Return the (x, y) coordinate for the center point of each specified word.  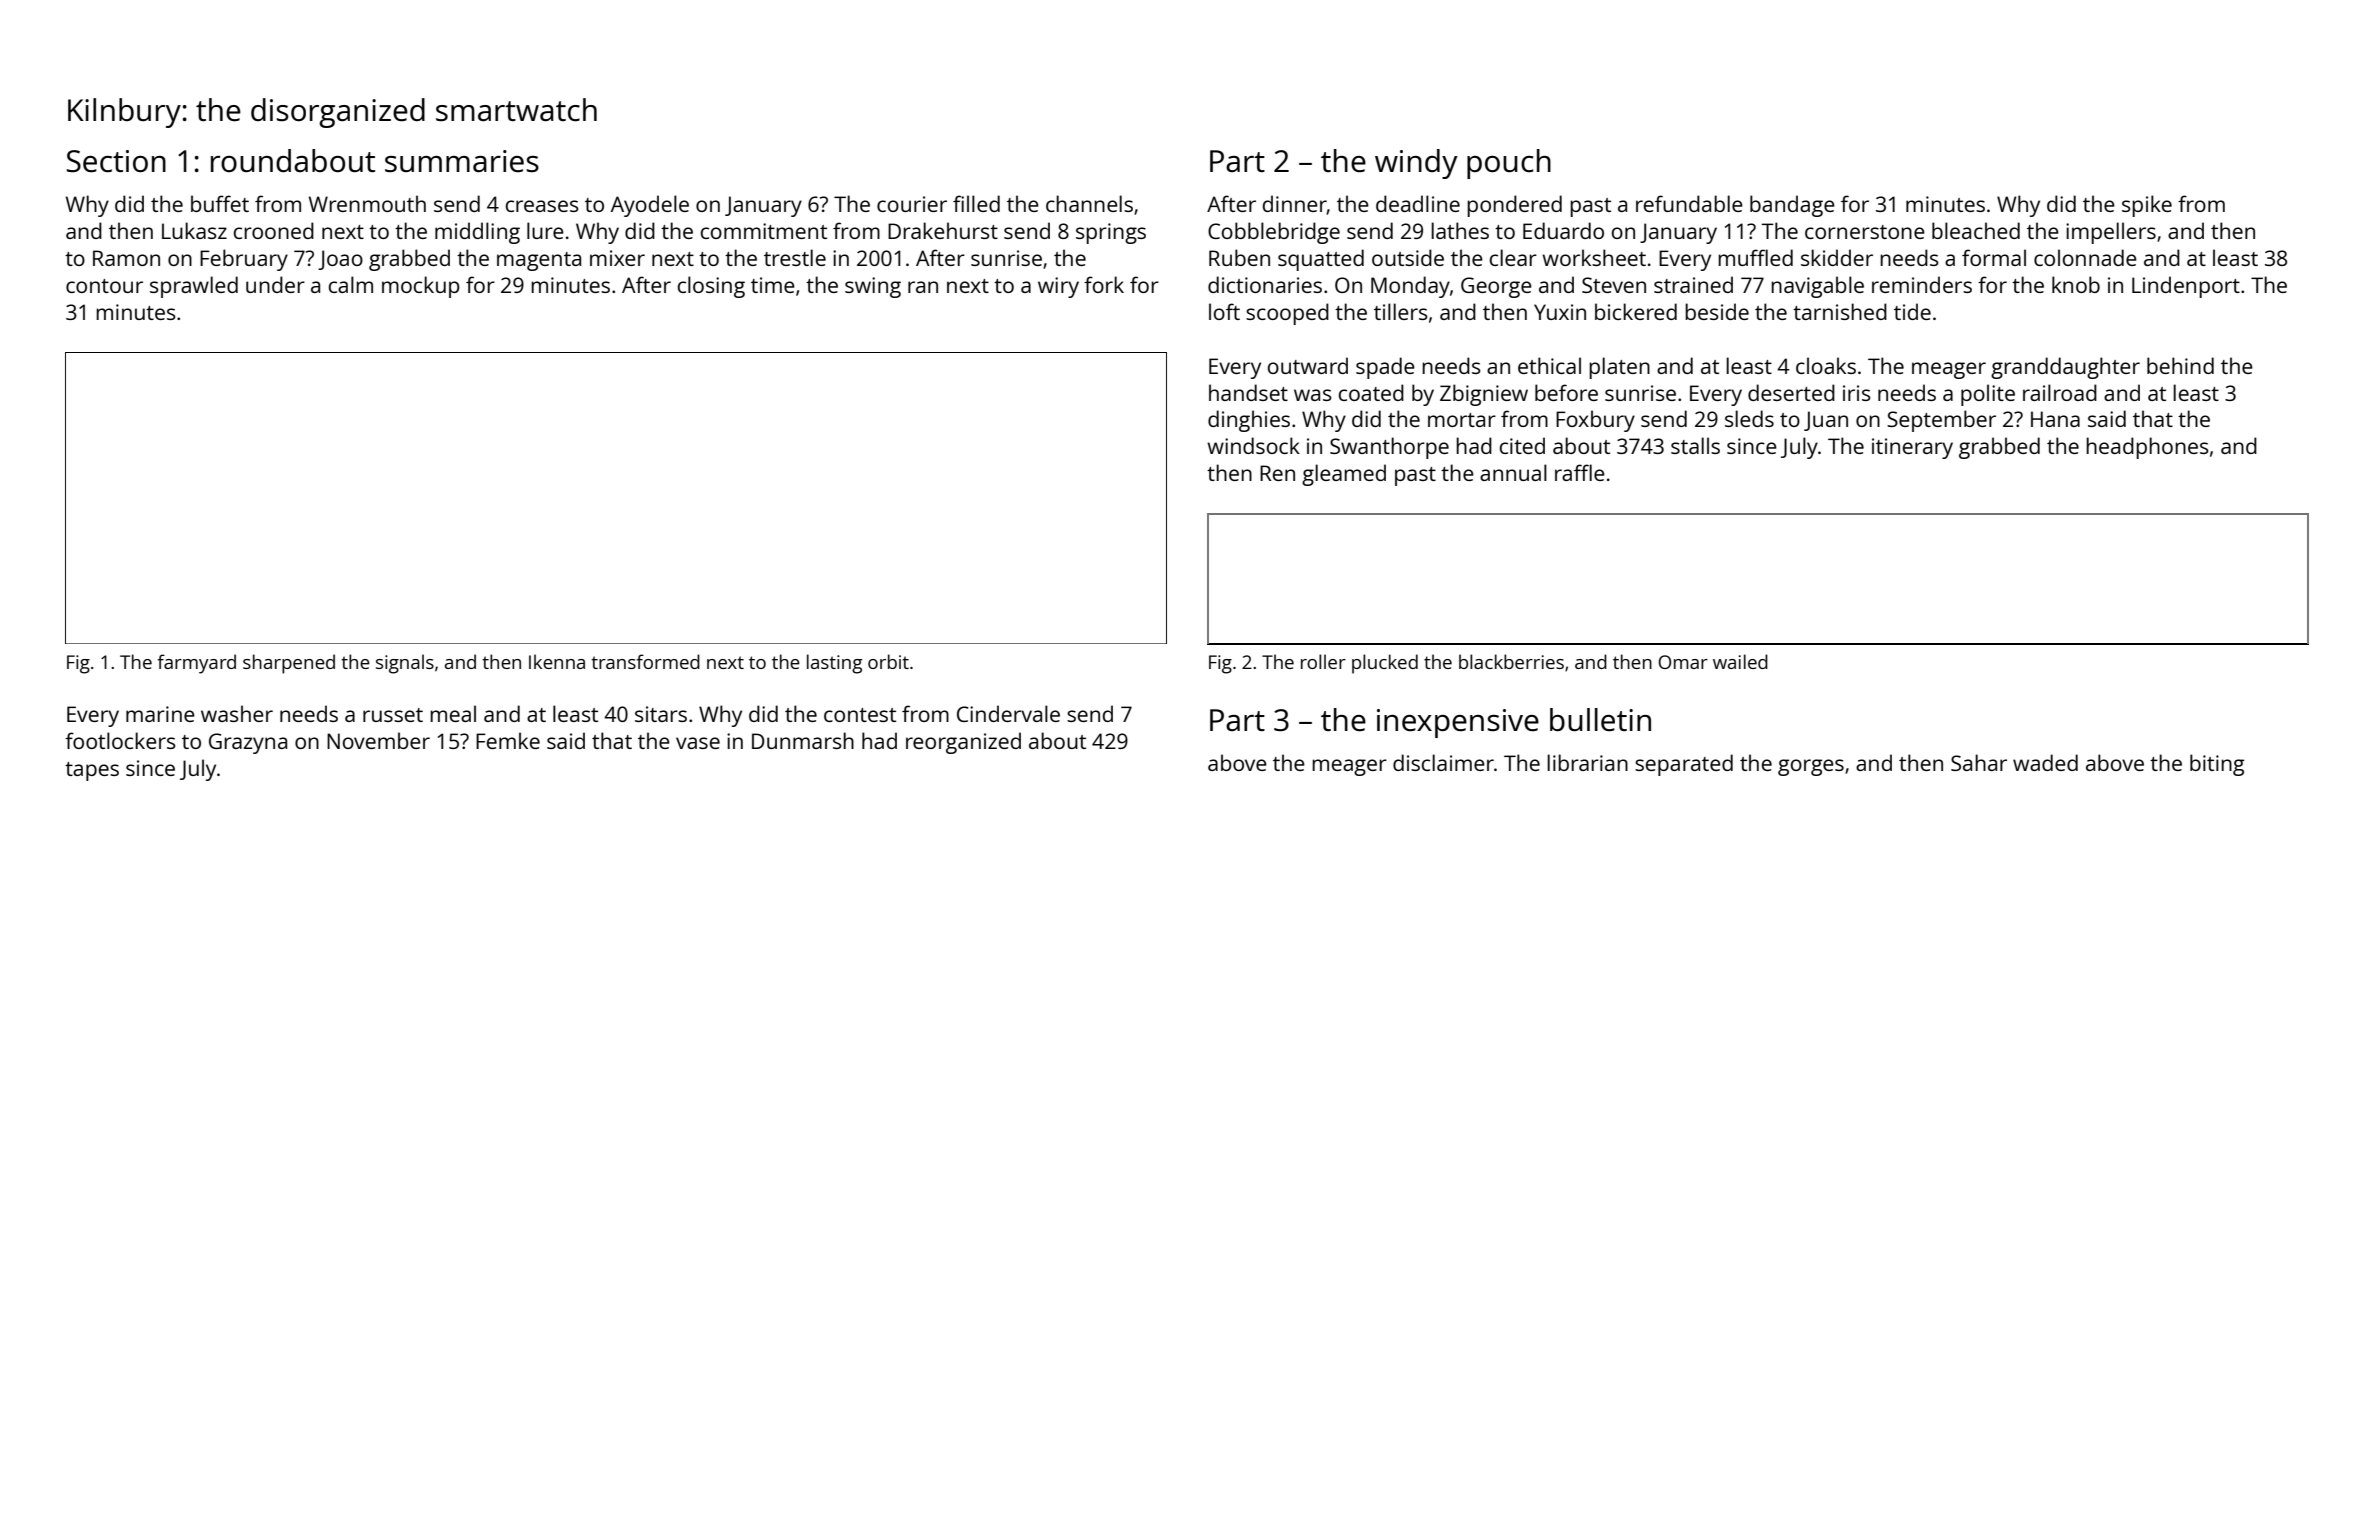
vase (698, 743)
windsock (1253, 445)
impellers (2111, 233)
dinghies (1249, 421)
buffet (220, 203)
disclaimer (1443, 762)
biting (2217, 765)
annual (1513, 472)
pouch (1509, 164)
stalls (1695, 445)
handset (1248, 392)
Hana (2055, 419)
